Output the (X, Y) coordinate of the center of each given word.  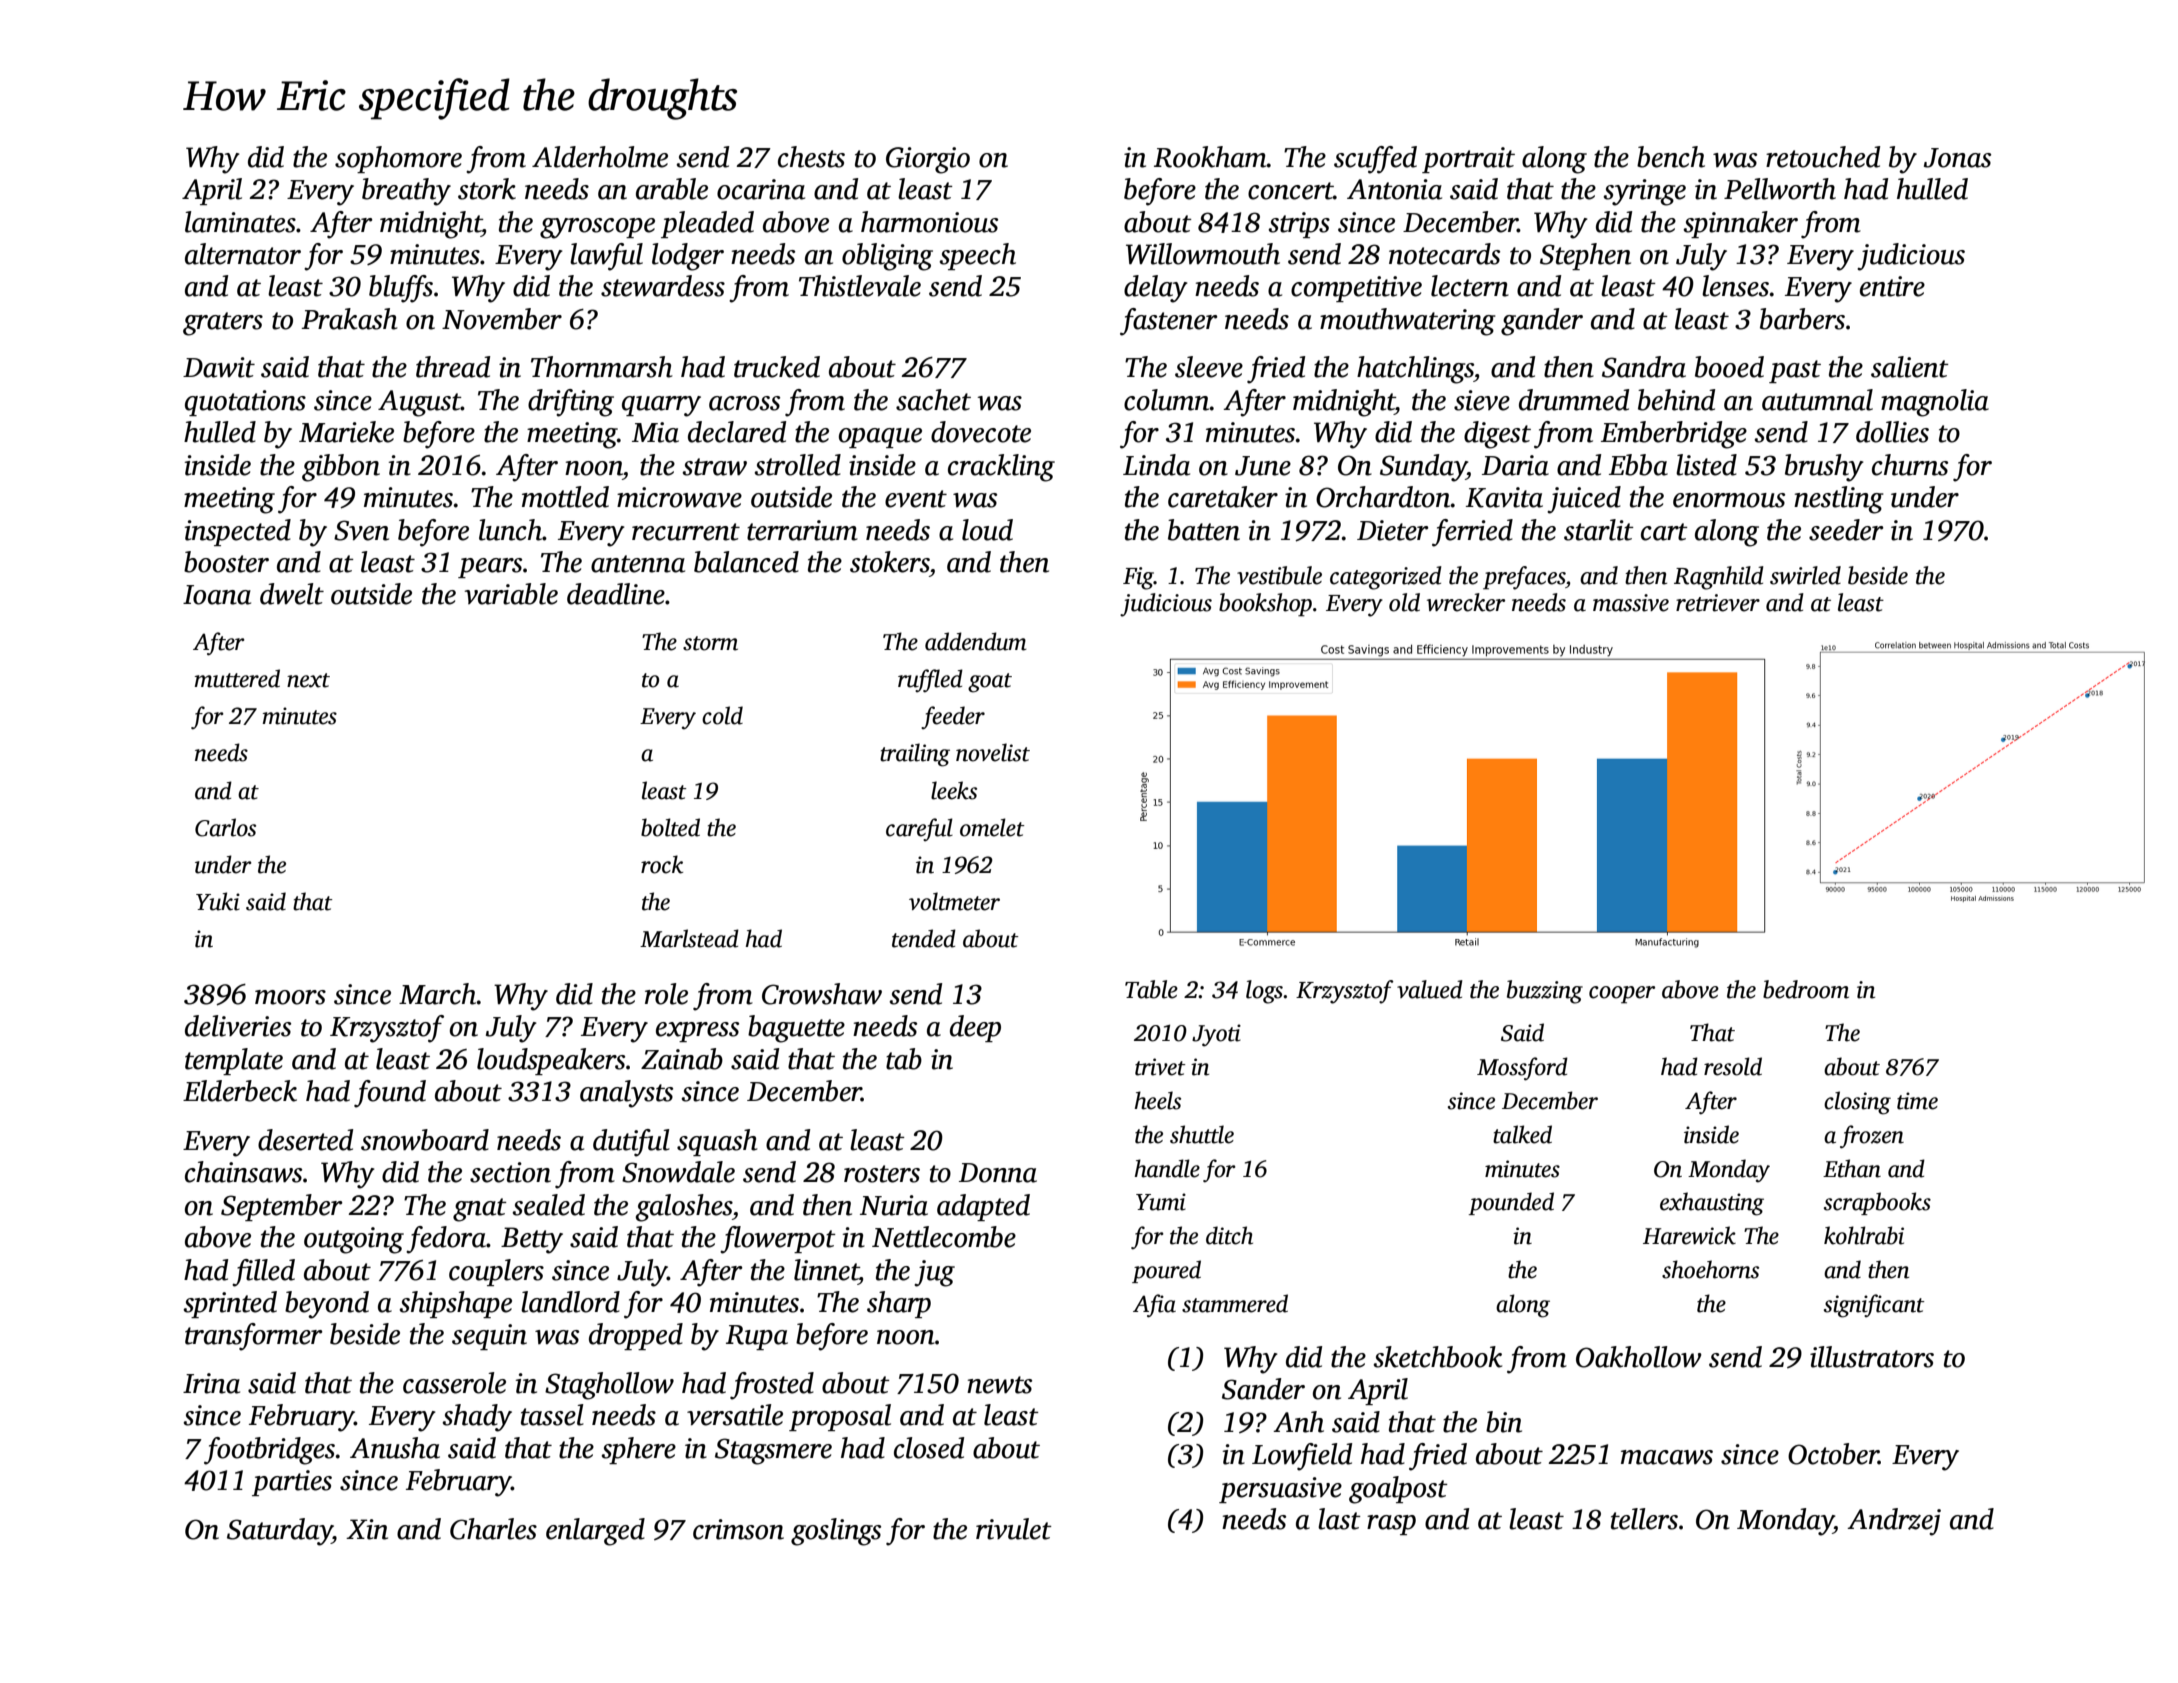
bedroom (1806, 989)
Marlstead (689, 938)
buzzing (1545, 992)
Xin (367, 1529)
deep (975, 1028)
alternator (243, 254)
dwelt (292, 594)
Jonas (1957, 158)
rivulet (1014, 1529)
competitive (1356, 289)
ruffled (930, 681)
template (234, 1061)
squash (717, 1142)
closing (1857, 1103)
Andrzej (1894, 1522)
